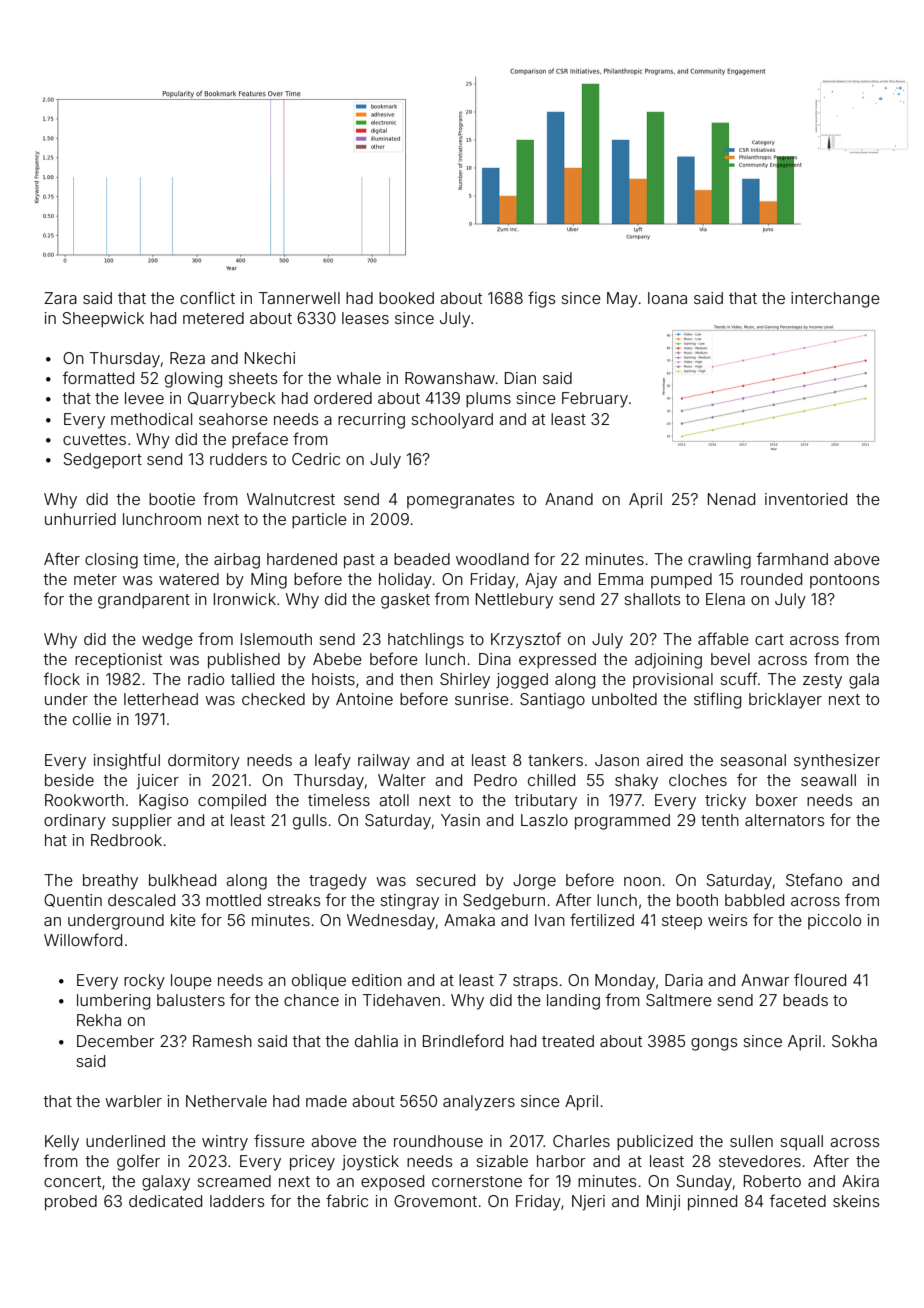 This page has height=1308, width=924. I want to click on Dian, so click(520, 378).
